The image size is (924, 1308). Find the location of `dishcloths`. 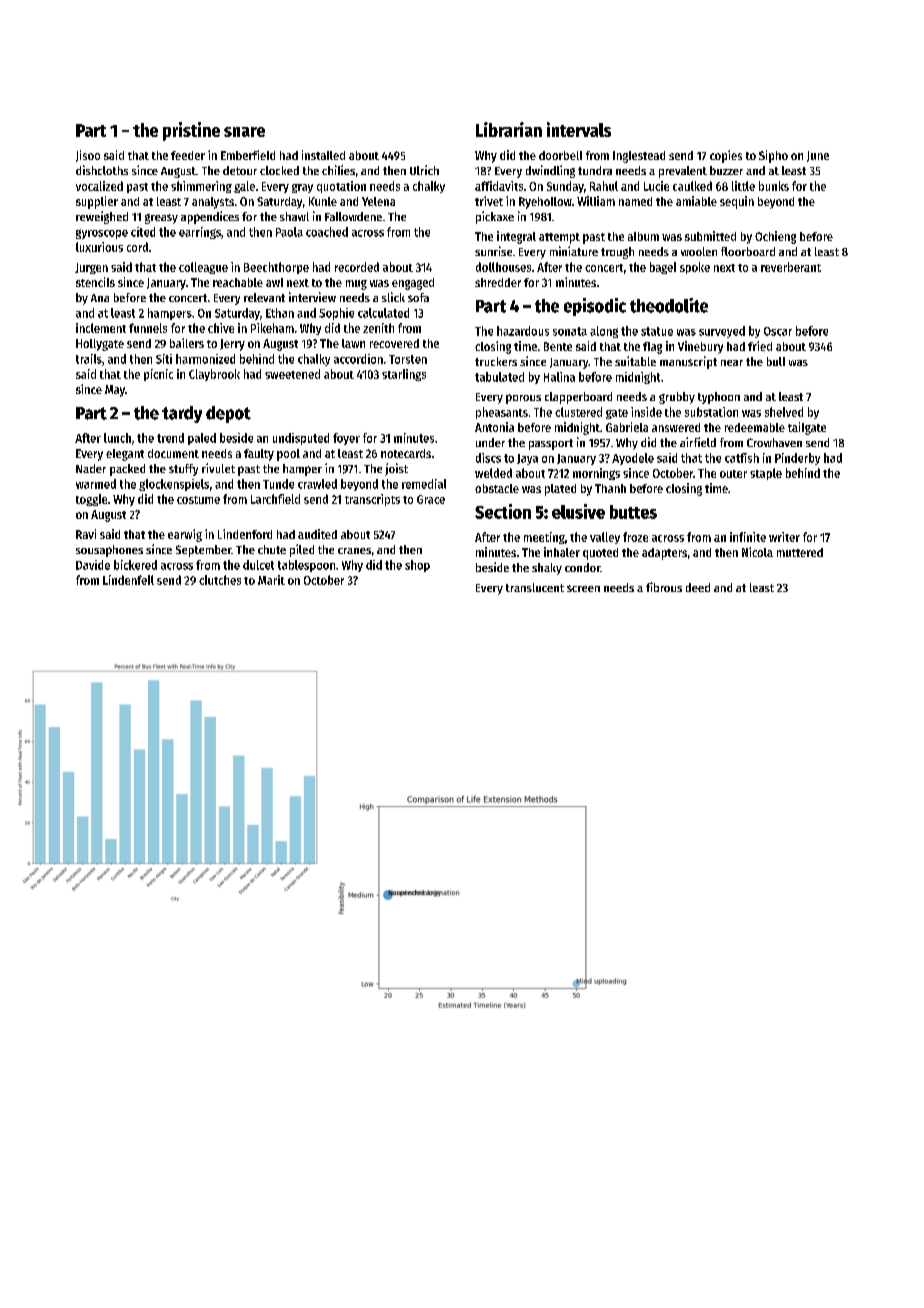

dishcloths is located at coordinates (102, 170).
